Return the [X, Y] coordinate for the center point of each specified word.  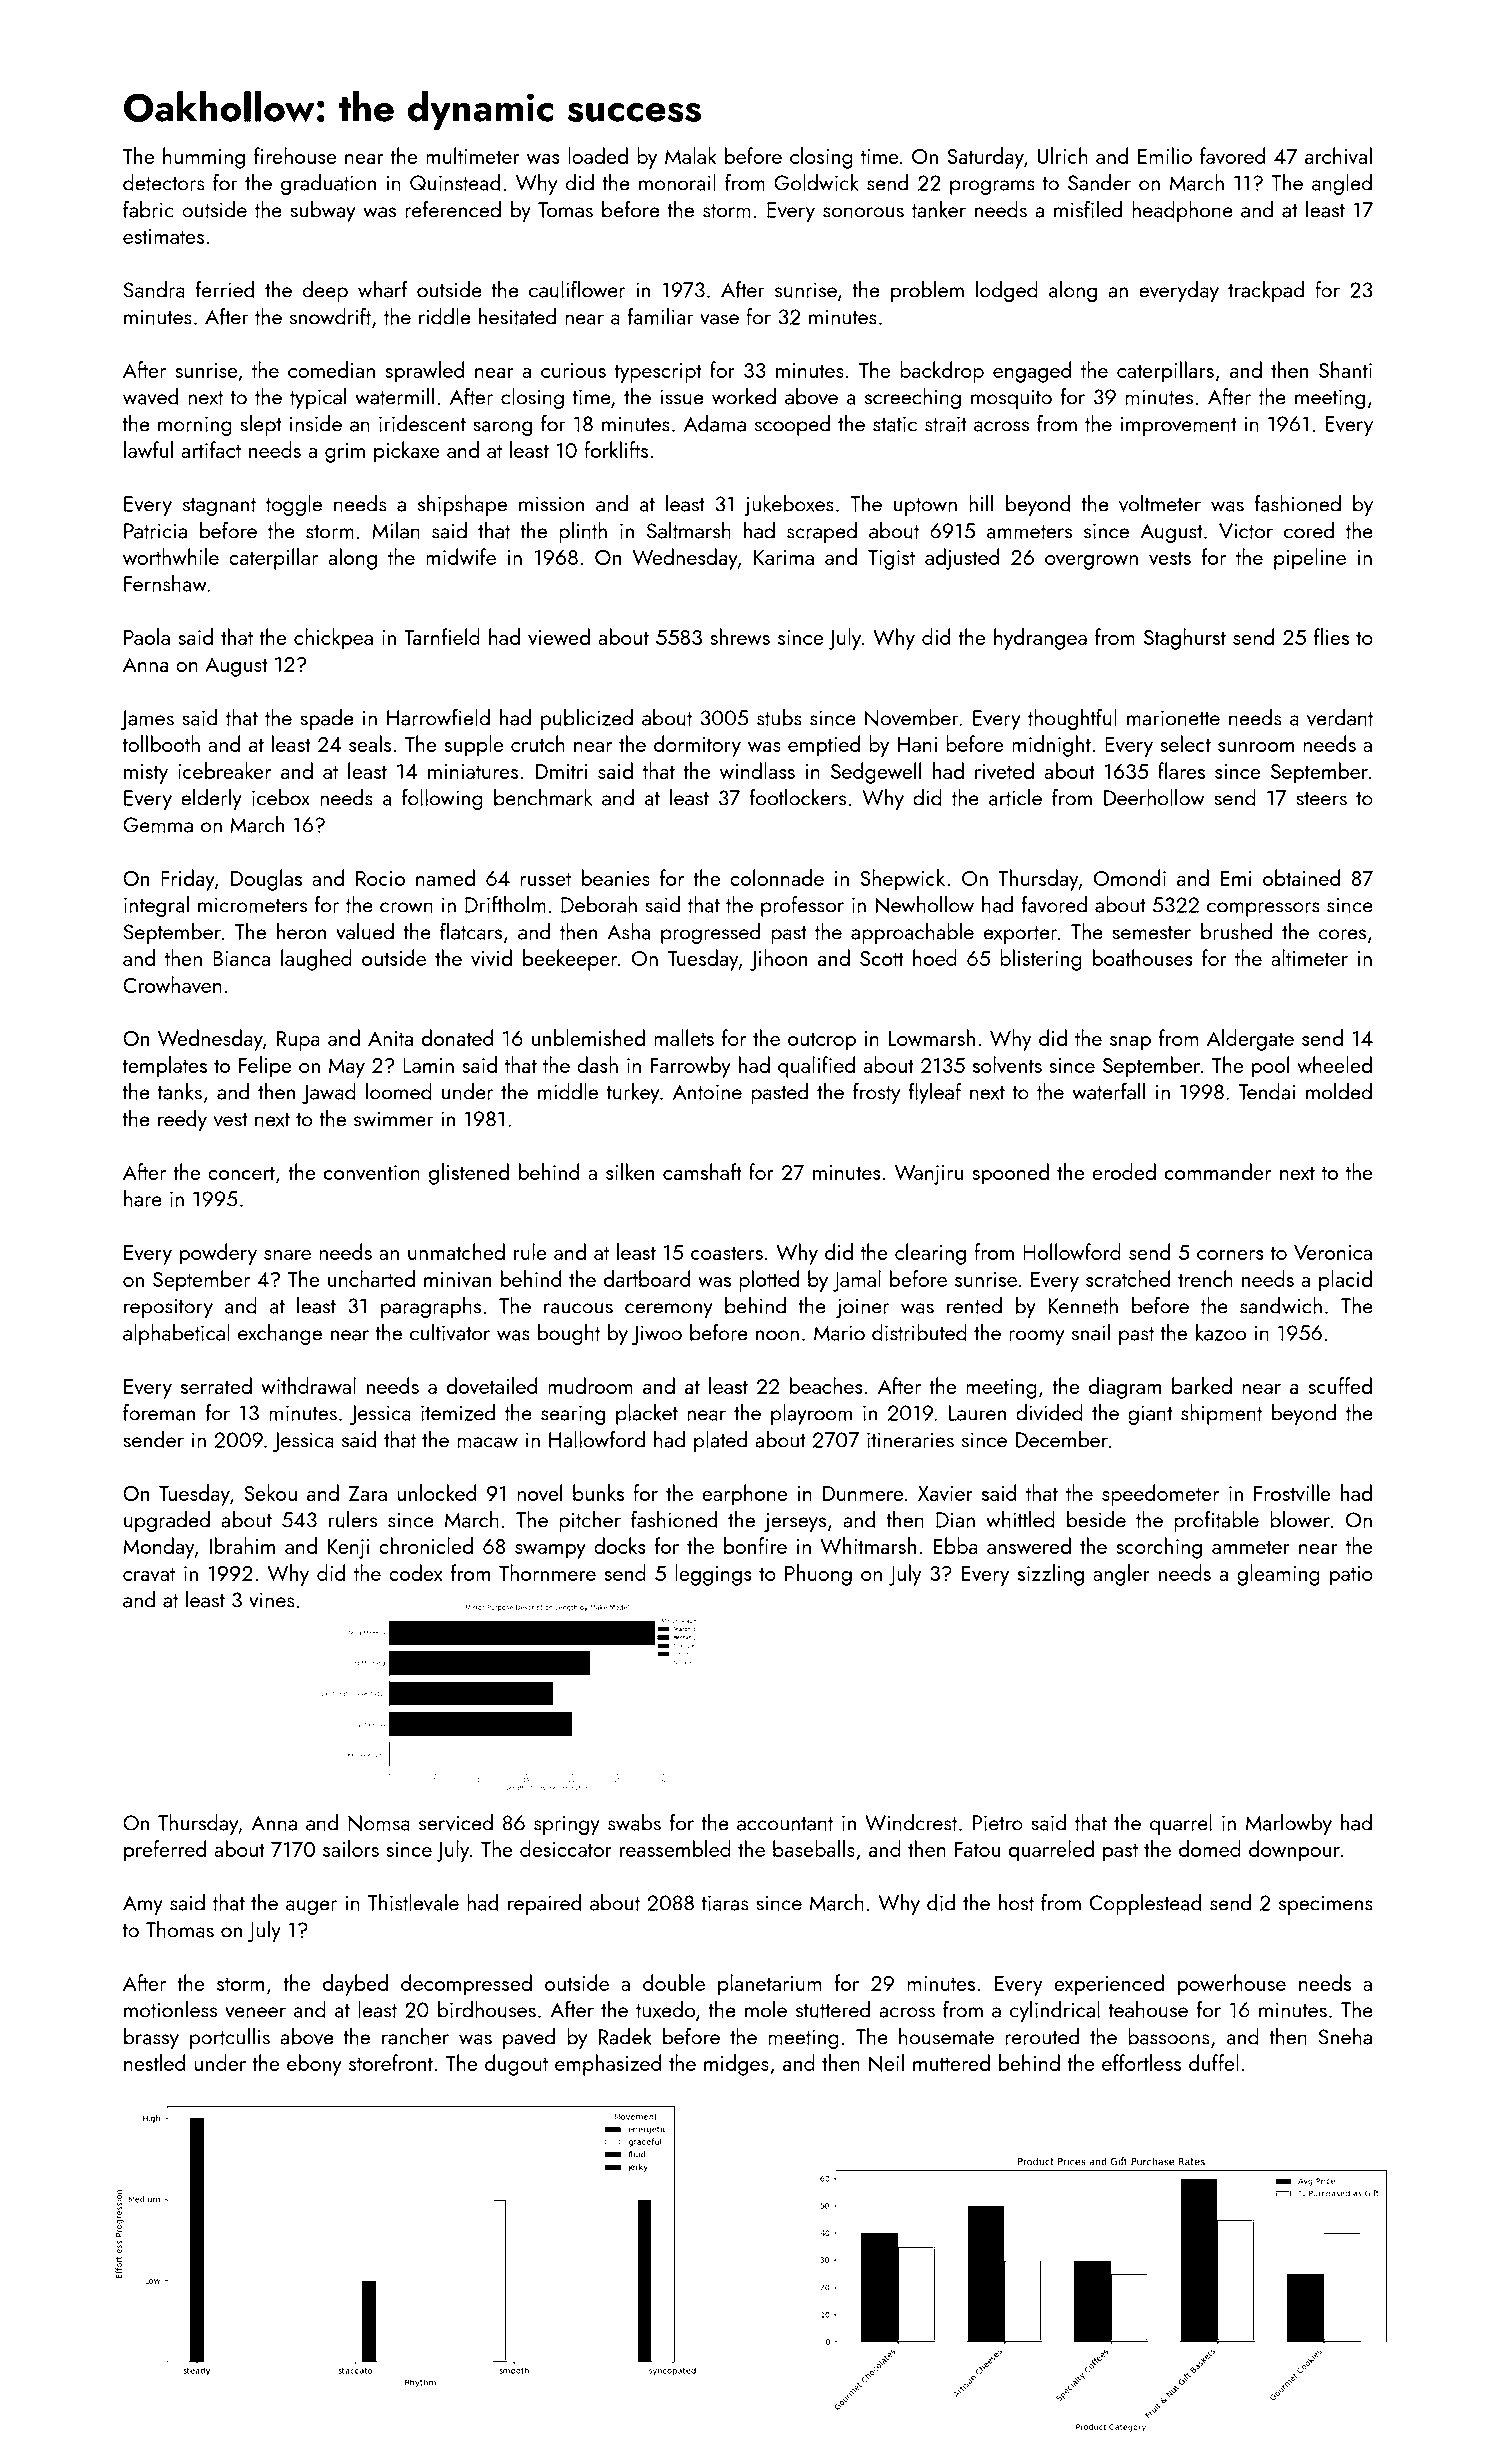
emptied [824, 746]
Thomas [180, 1929]
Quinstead [455, 182]
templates [164, 1067]
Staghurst [1185, 639]
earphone [744, 1495]
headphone [1182, 211]
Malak [690, 155]
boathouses [1143, 957]
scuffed [1340, 1385]
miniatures [473, 771]
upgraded [167, 1521]
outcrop [822, 1041]
